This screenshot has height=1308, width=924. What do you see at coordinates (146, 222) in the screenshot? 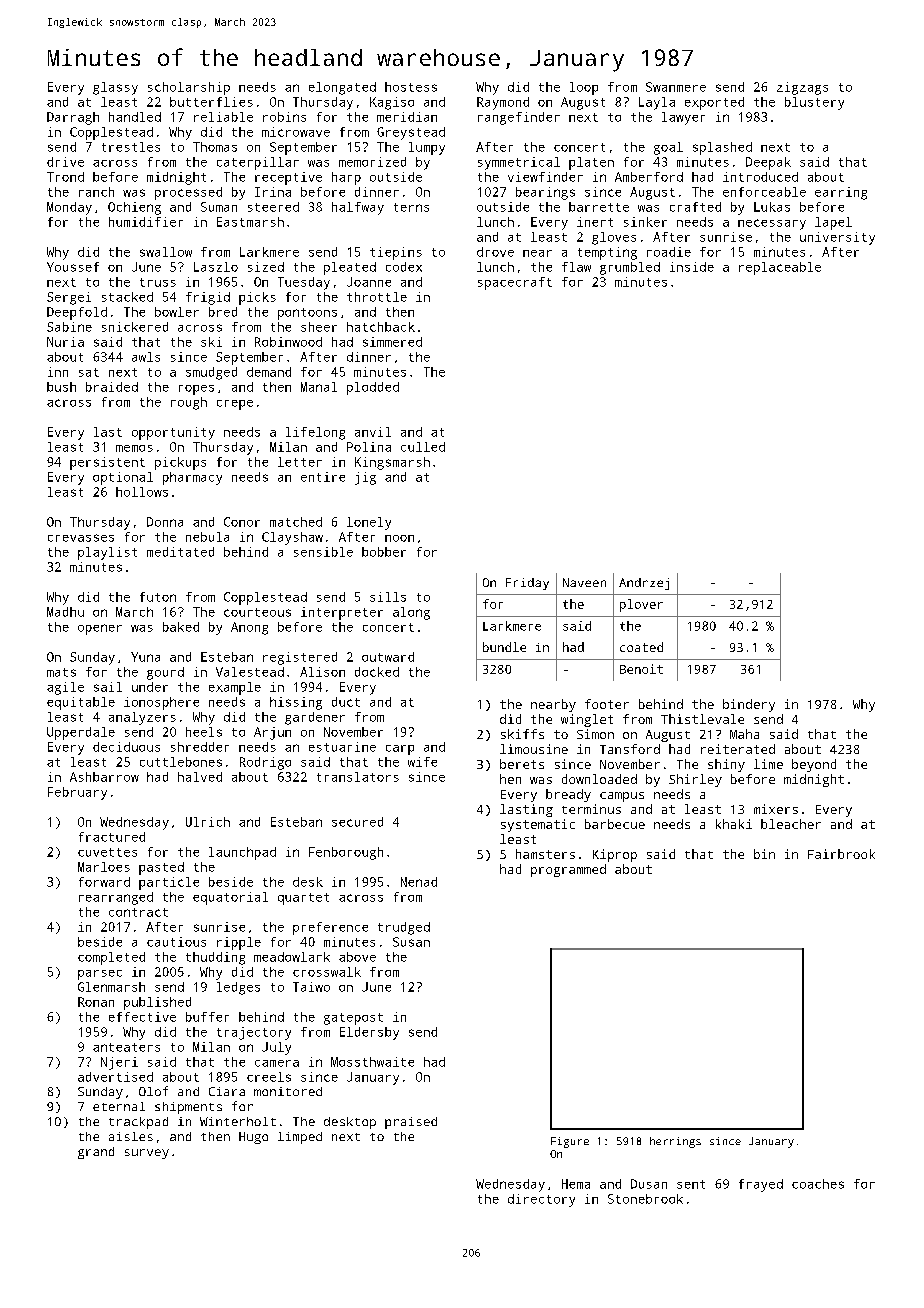
I see `humidifier` at bounding box center [146, 222].
